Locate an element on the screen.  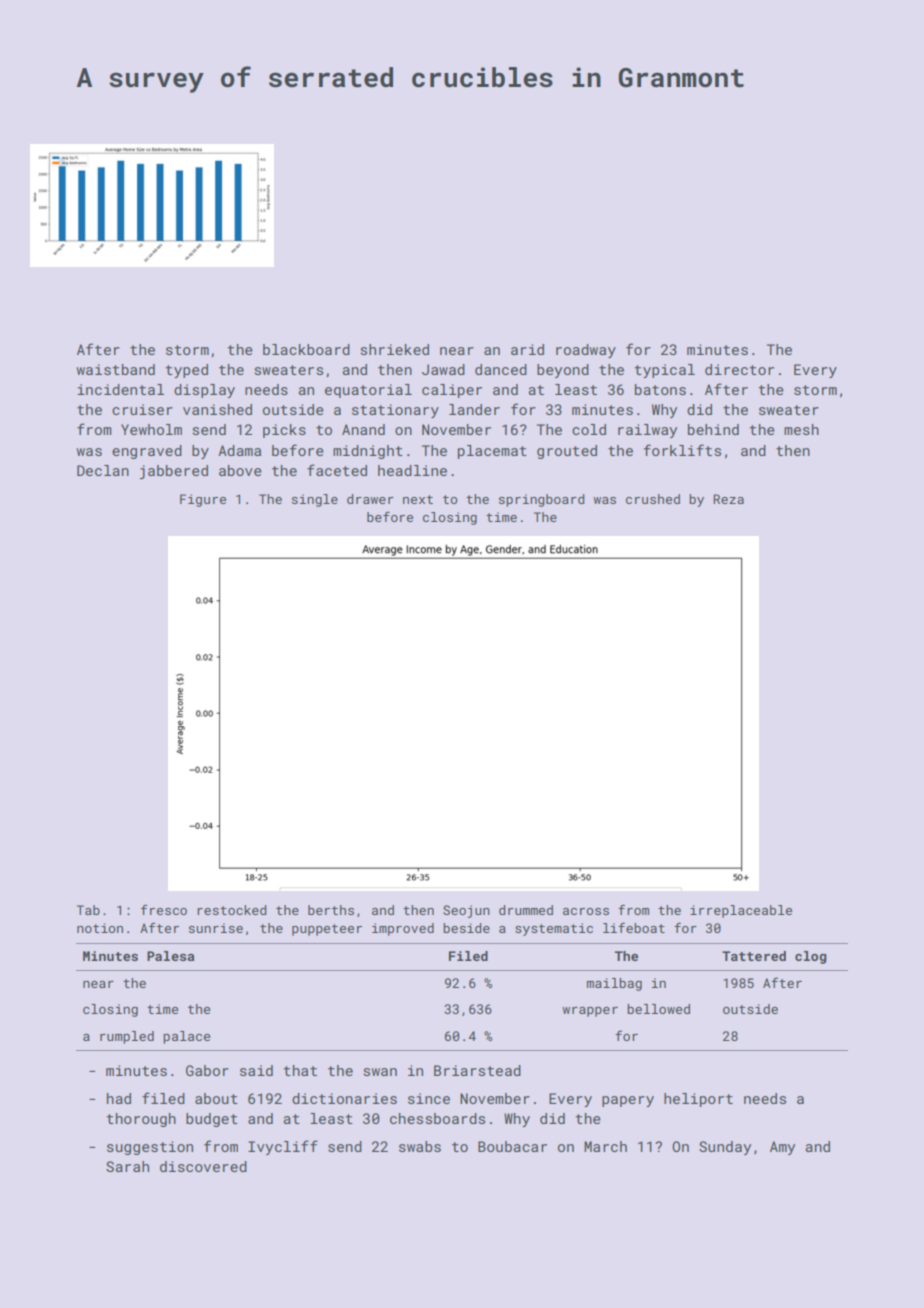
irreplaceable is located at coordinates (741, 911).
